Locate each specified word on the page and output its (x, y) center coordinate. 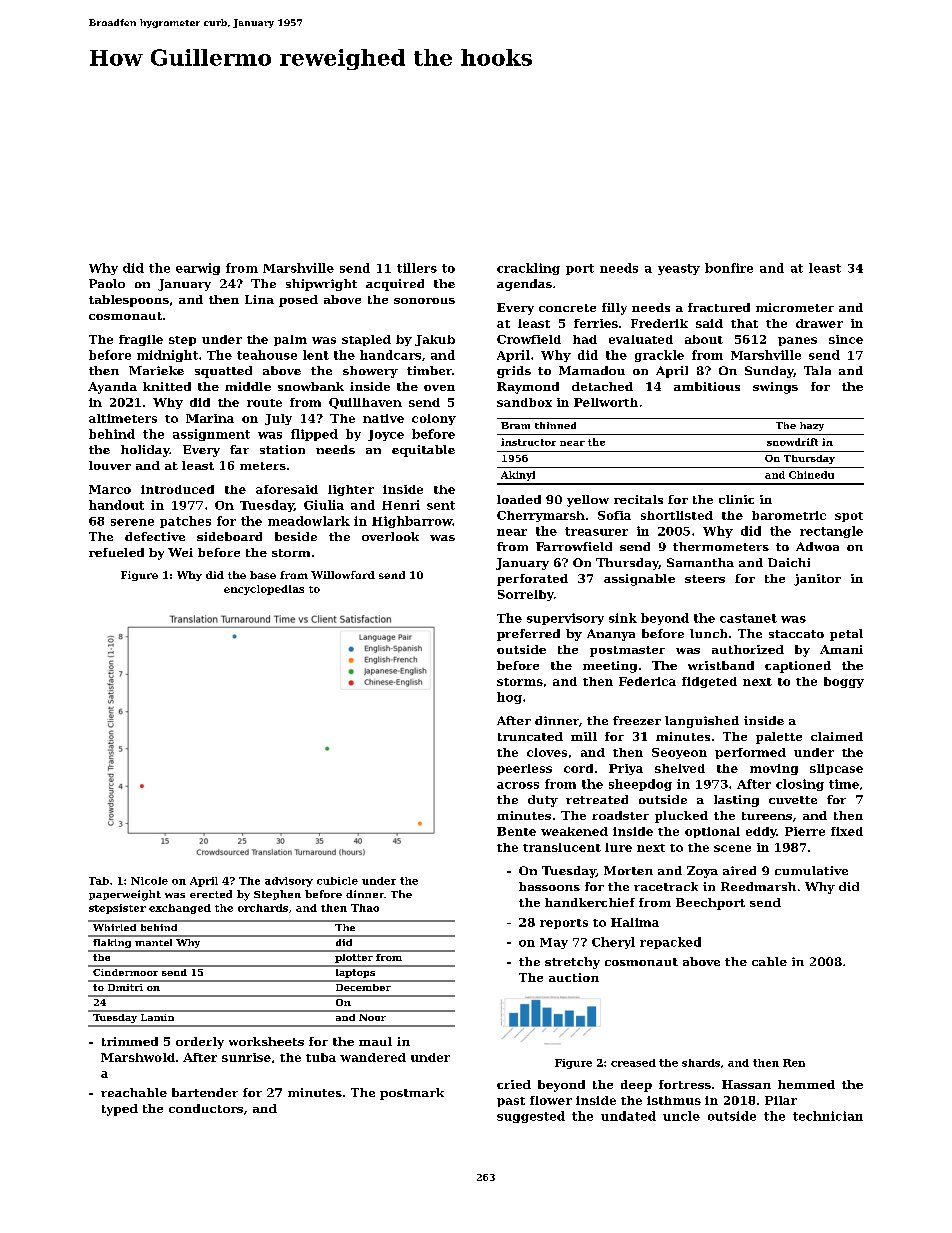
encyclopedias (264, 590)
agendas (524, 285)
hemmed (806, 1084)
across (518, 785)
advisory (289, 882)
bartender (205, 1092)
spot (849, 517)
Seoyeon (679, 753)
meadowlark (309, 521)
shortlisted (677, 515)
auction (574, 977)
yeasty (679, 269)
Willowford (343, 575)
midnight (167, 356)
